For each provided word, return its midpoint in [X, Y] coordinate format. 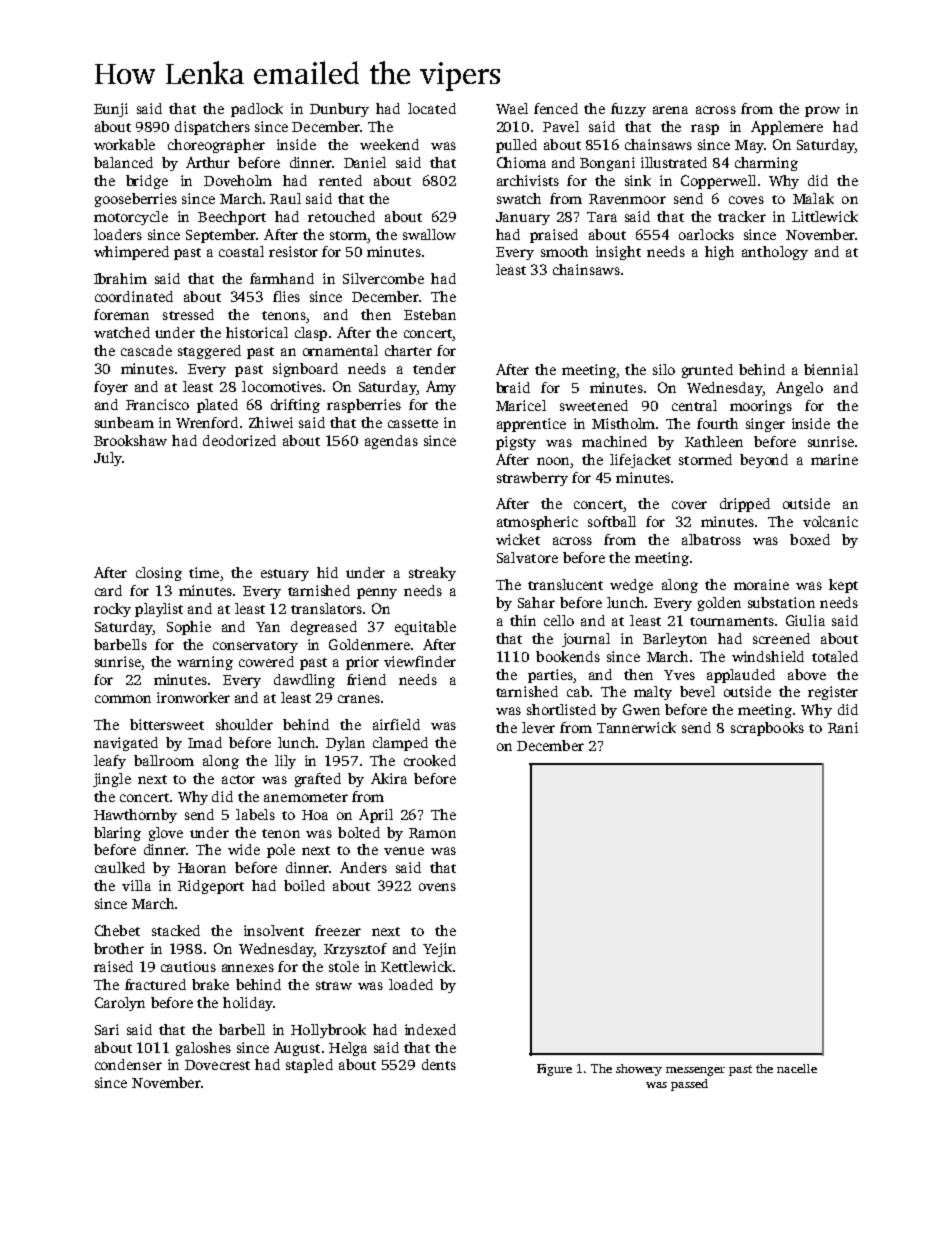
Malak [813, 198]
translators [326, 608]
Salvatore [527, 557]
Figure [554, 1070]
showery [639, 1070]
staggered [209, 352]
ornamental [340, 350]
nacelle [797, 1068]
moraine [761, 584]
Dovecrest [217, 1065]
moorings [761, 407]
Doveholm [238, 180]
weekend [389, 144]
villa [136, 885]
